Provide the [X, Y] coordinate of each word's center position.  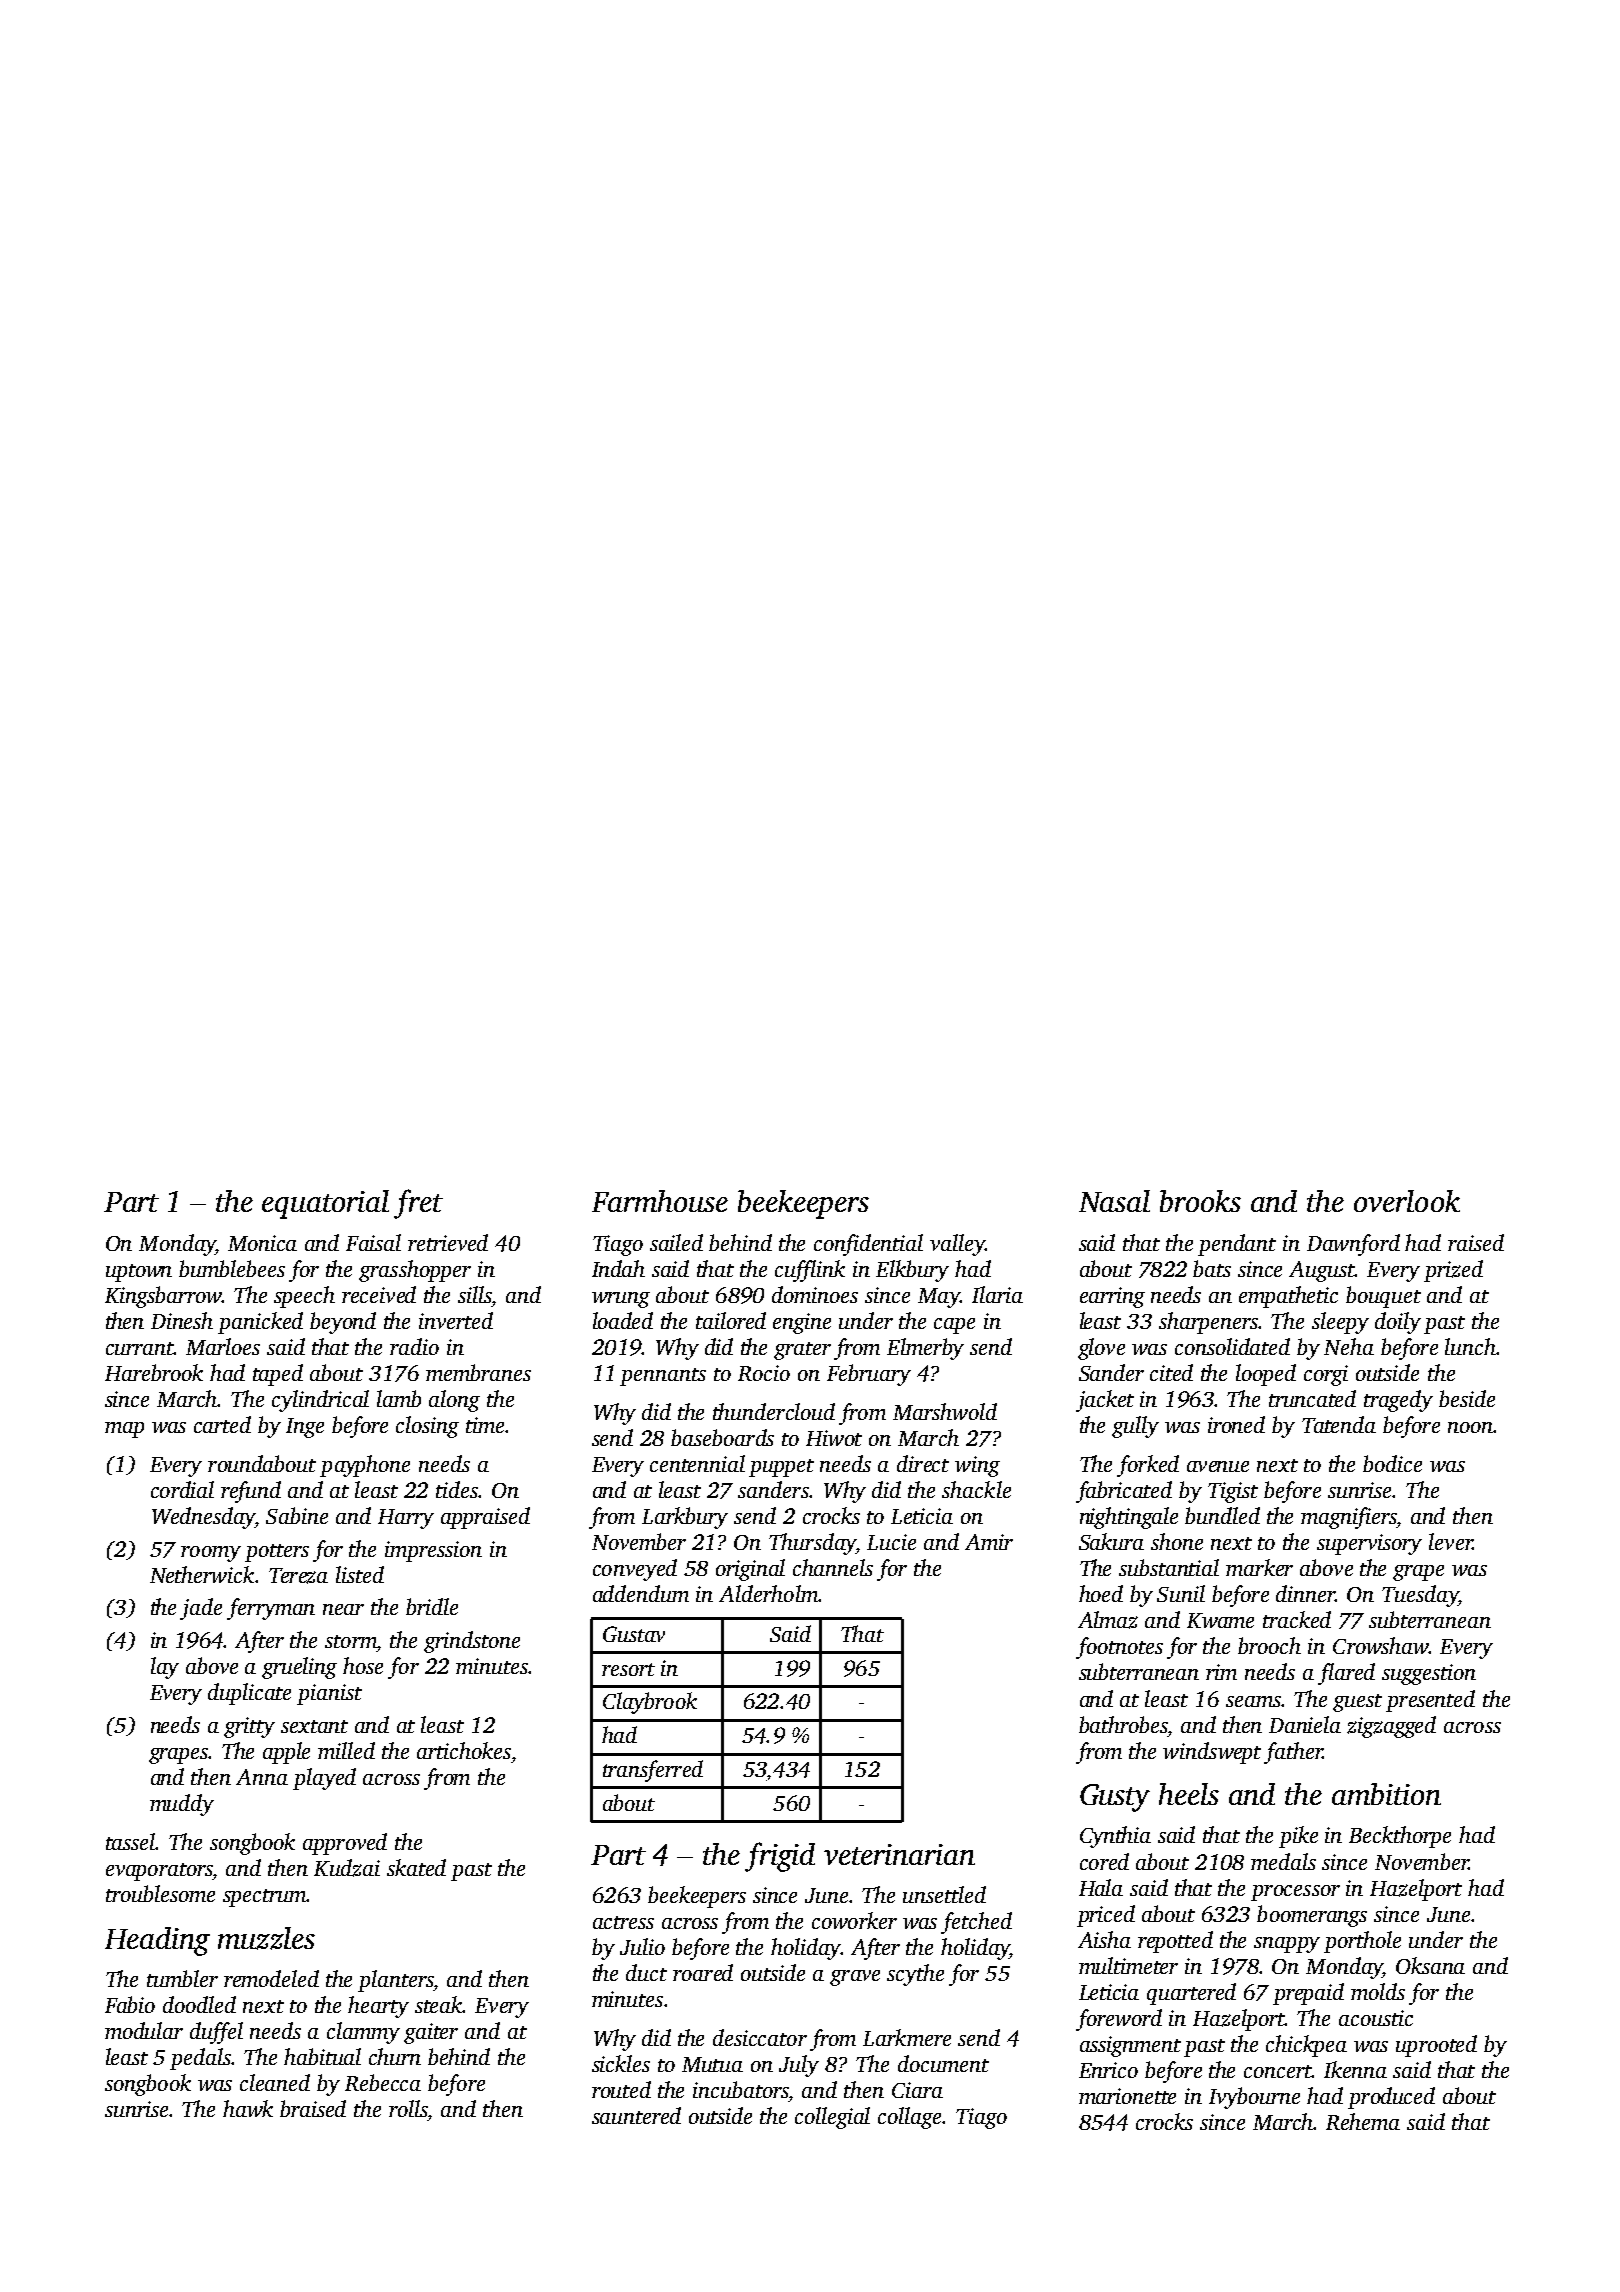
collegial [832, 2118]
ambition [1386, 1794]
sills [475, 1294]
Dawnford [1353, 1245]
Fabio [130, 2004]
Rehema [1363, 2121]
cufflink [810, 1271]
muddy [182, 1805]
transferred [653, 1771]
